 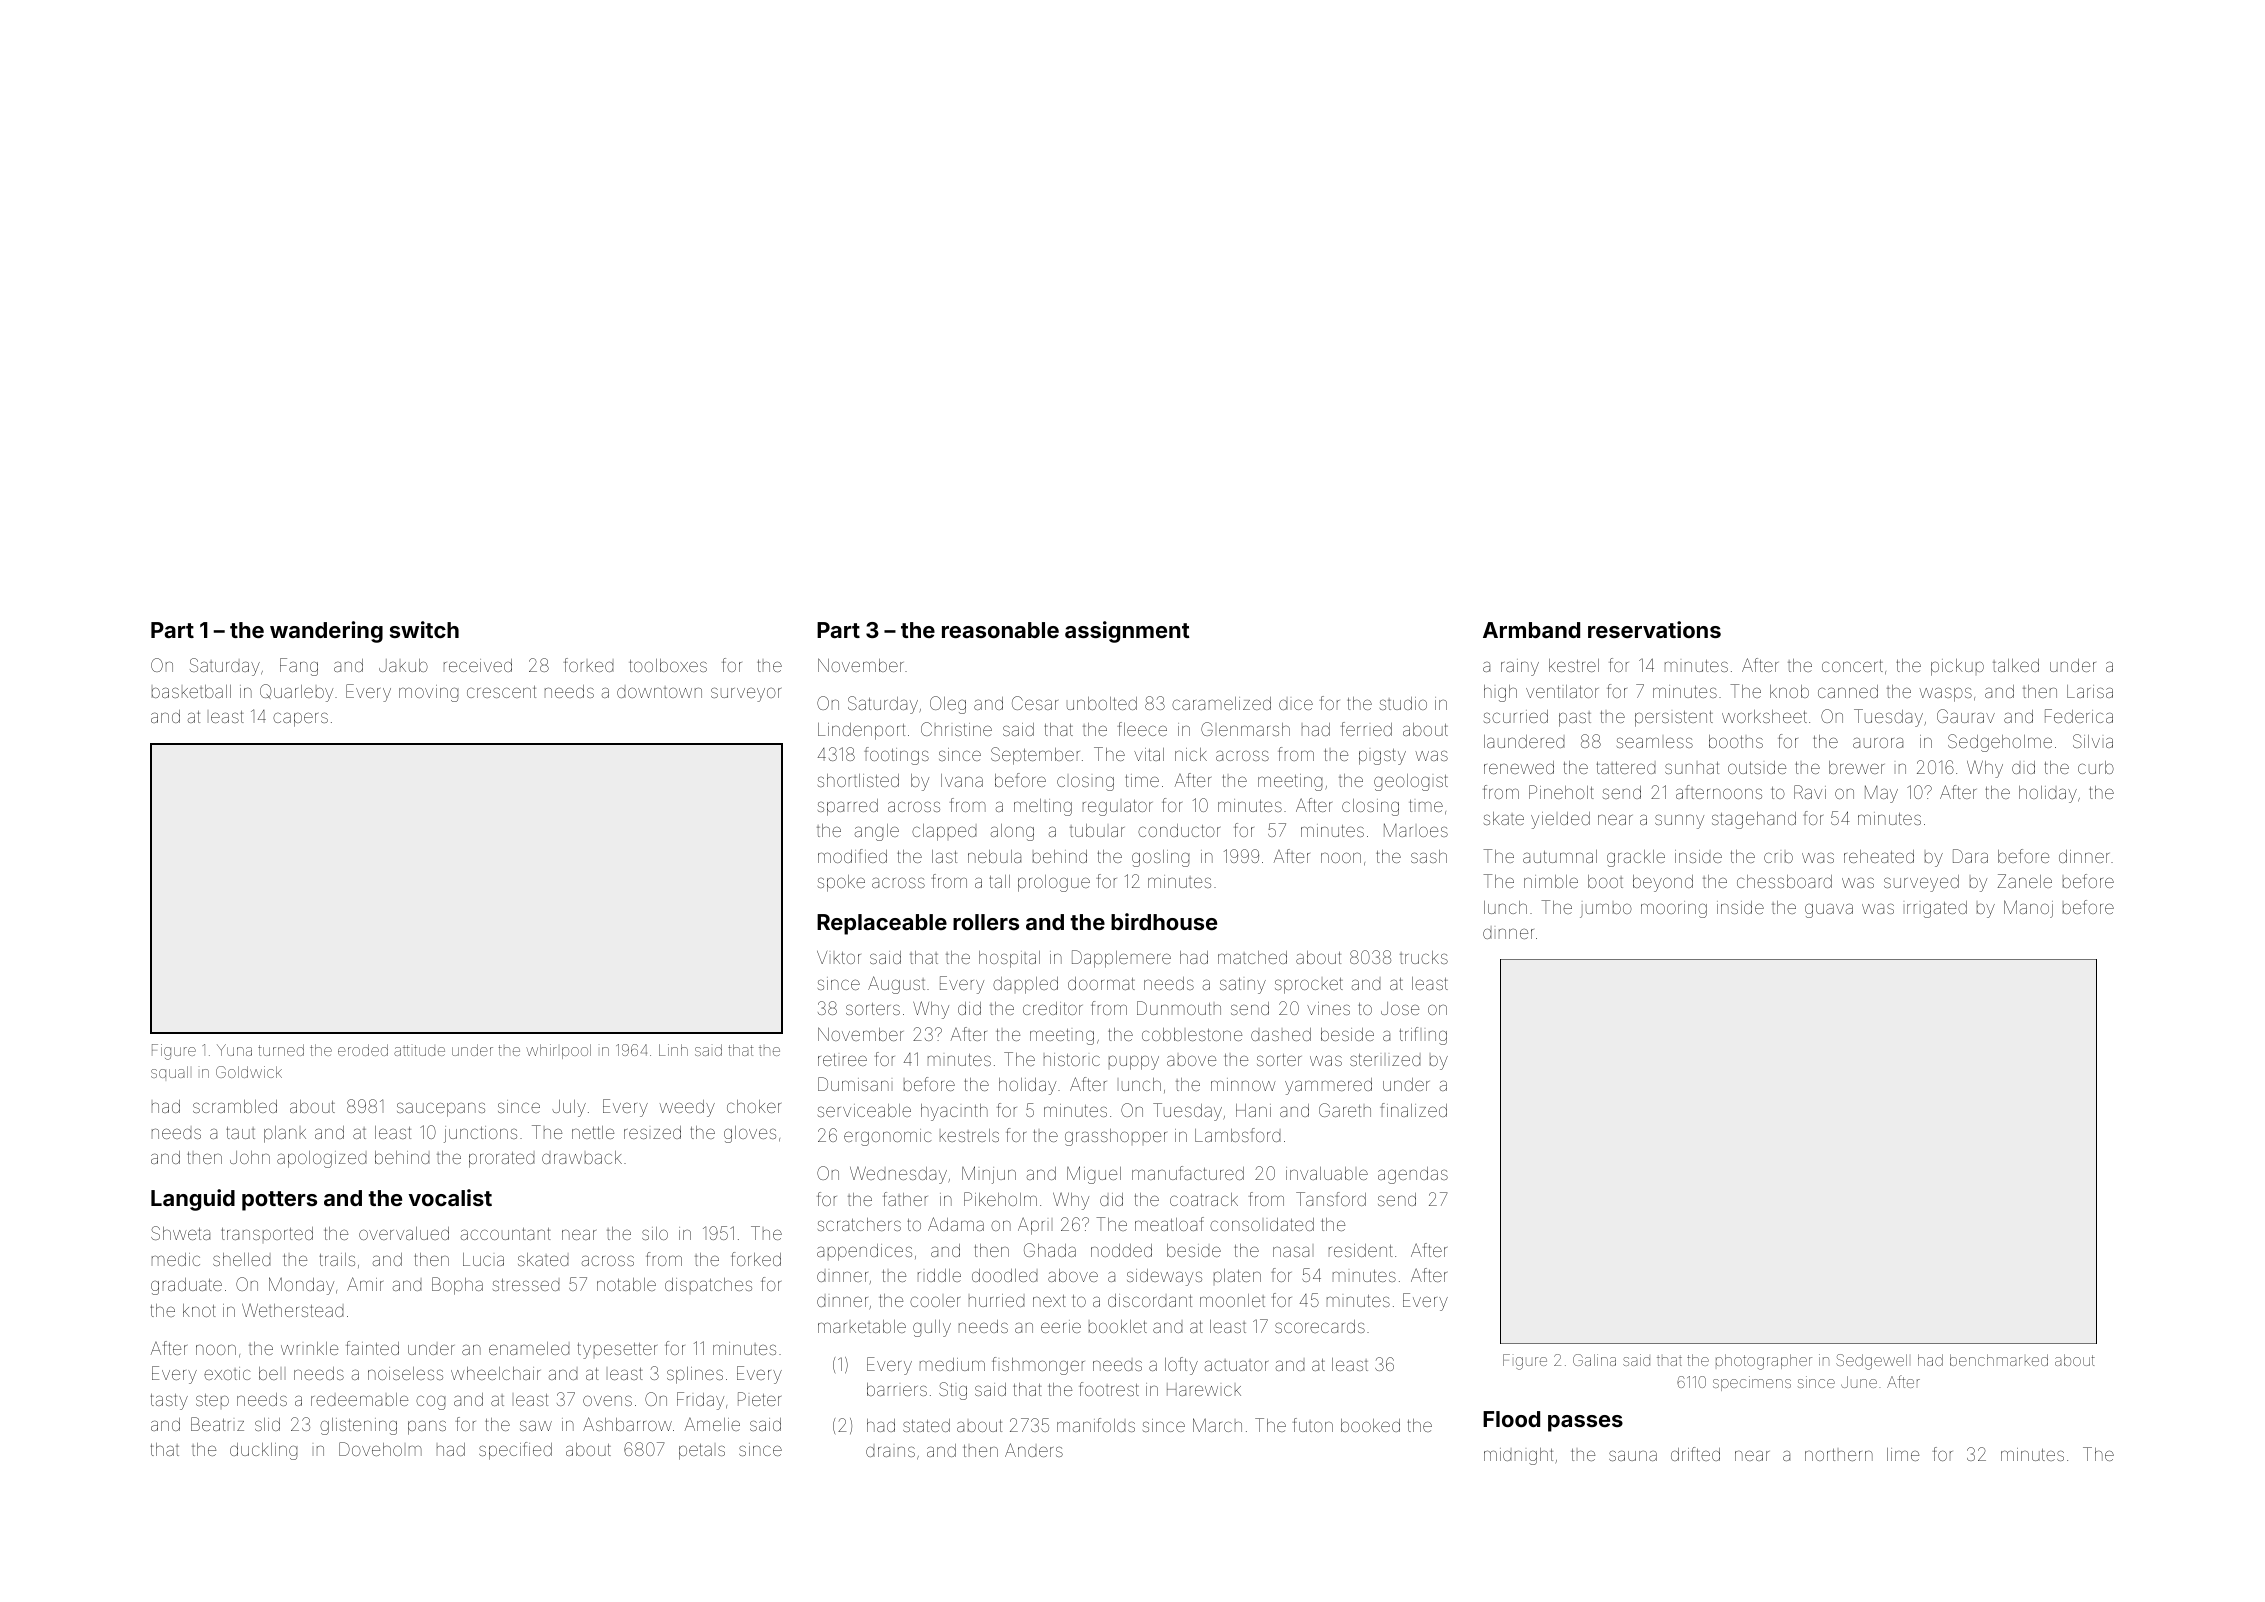 I want to click on conductor, so click(x=1179, y=830).
